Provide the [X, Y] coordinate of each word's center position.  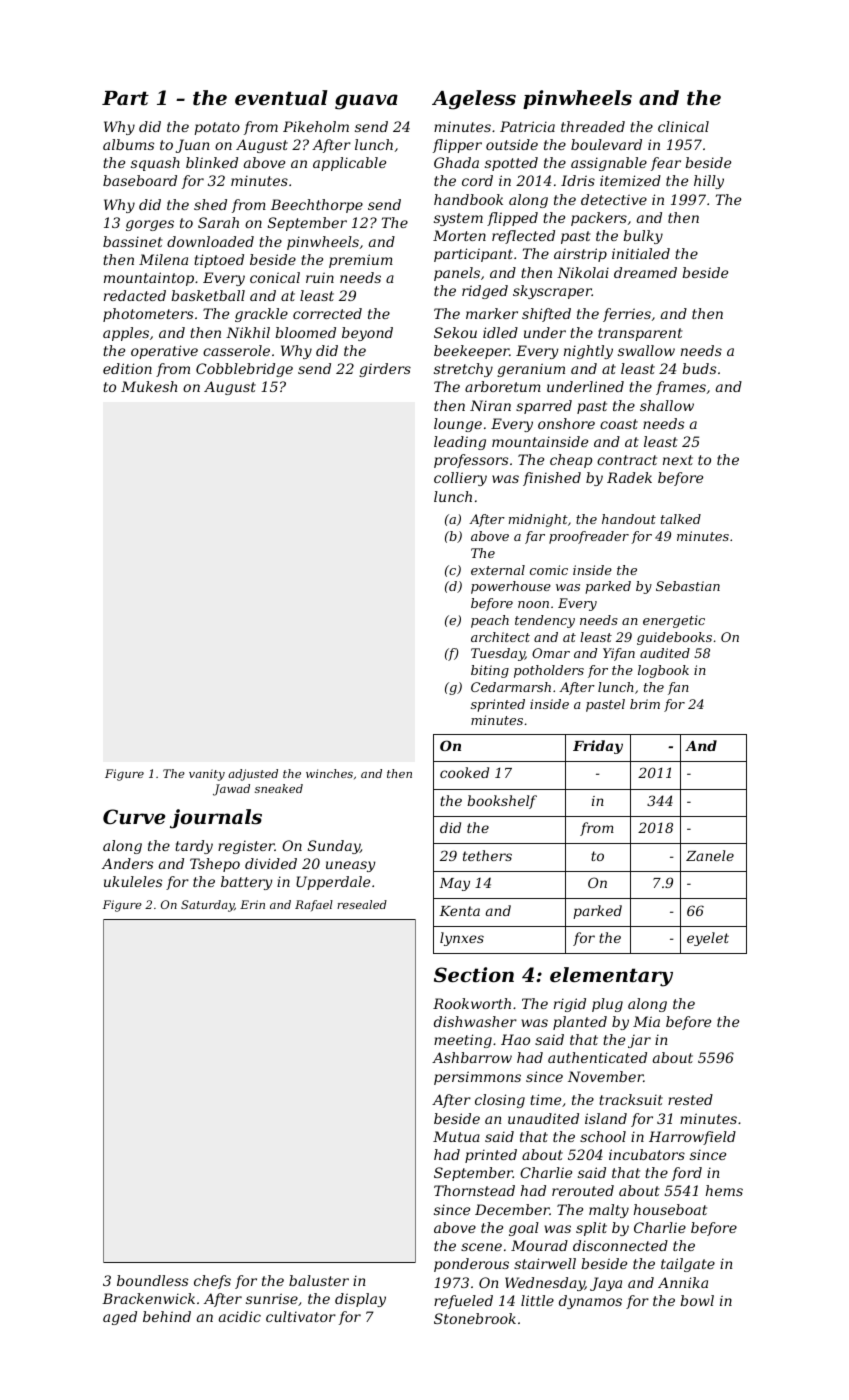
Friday [598, 747]
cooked [464, 772]
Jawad [231, 790]
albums [128, 144]
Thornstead [474, 1190]
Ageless [474, 100]
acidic [240, 1316]
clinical [683, 126]
